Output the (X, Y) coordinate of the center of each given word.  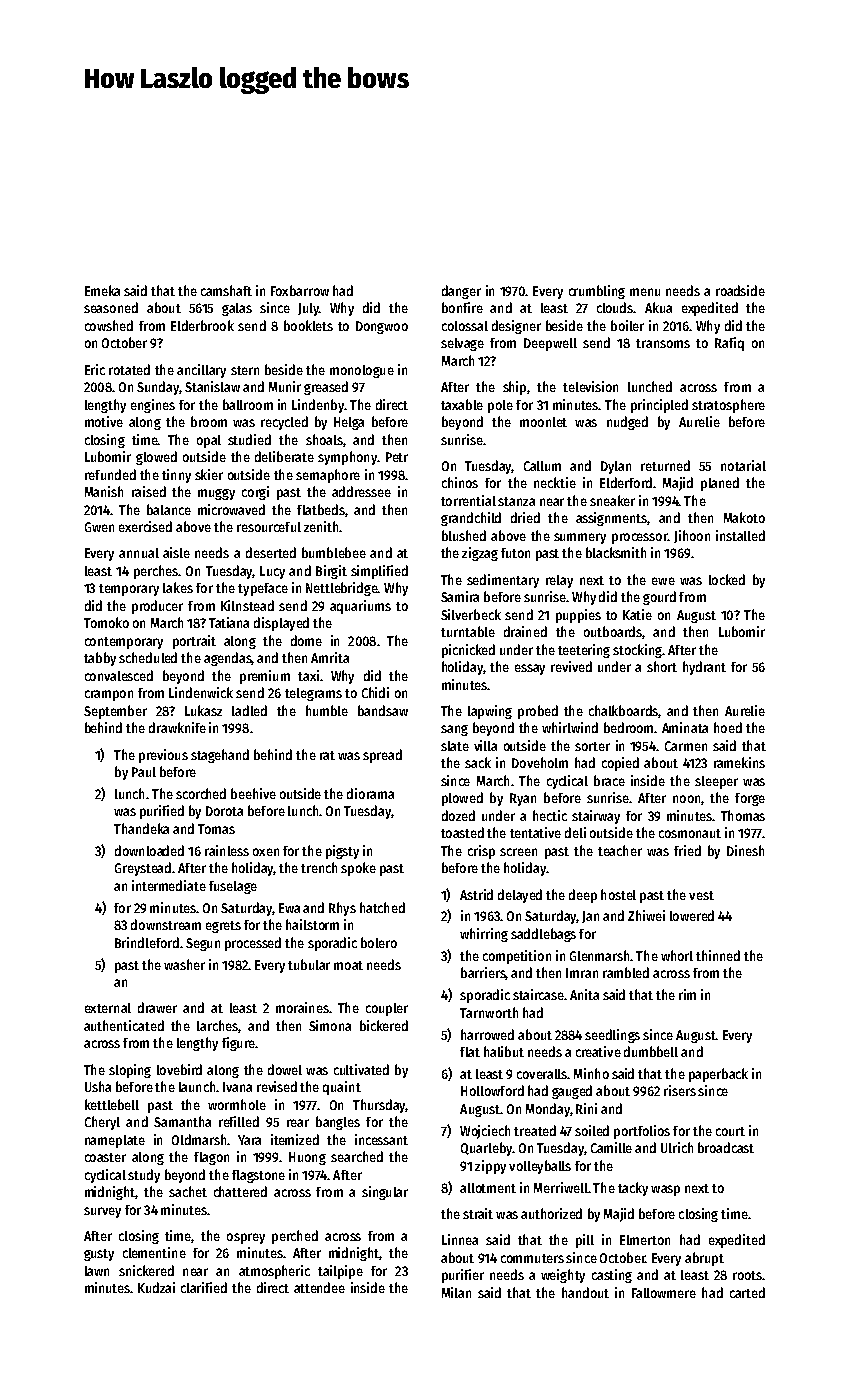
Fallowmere (664, 1293)
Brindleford (147, 942)
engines (153, 406)
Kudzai (156, 1287)
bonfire (462, 307)
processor (639, 538)
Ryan (523, 799)
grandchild (471, 519)
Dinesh (745, 850)
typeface (263, 589)
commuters (532, 1258)
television (590, 386)
